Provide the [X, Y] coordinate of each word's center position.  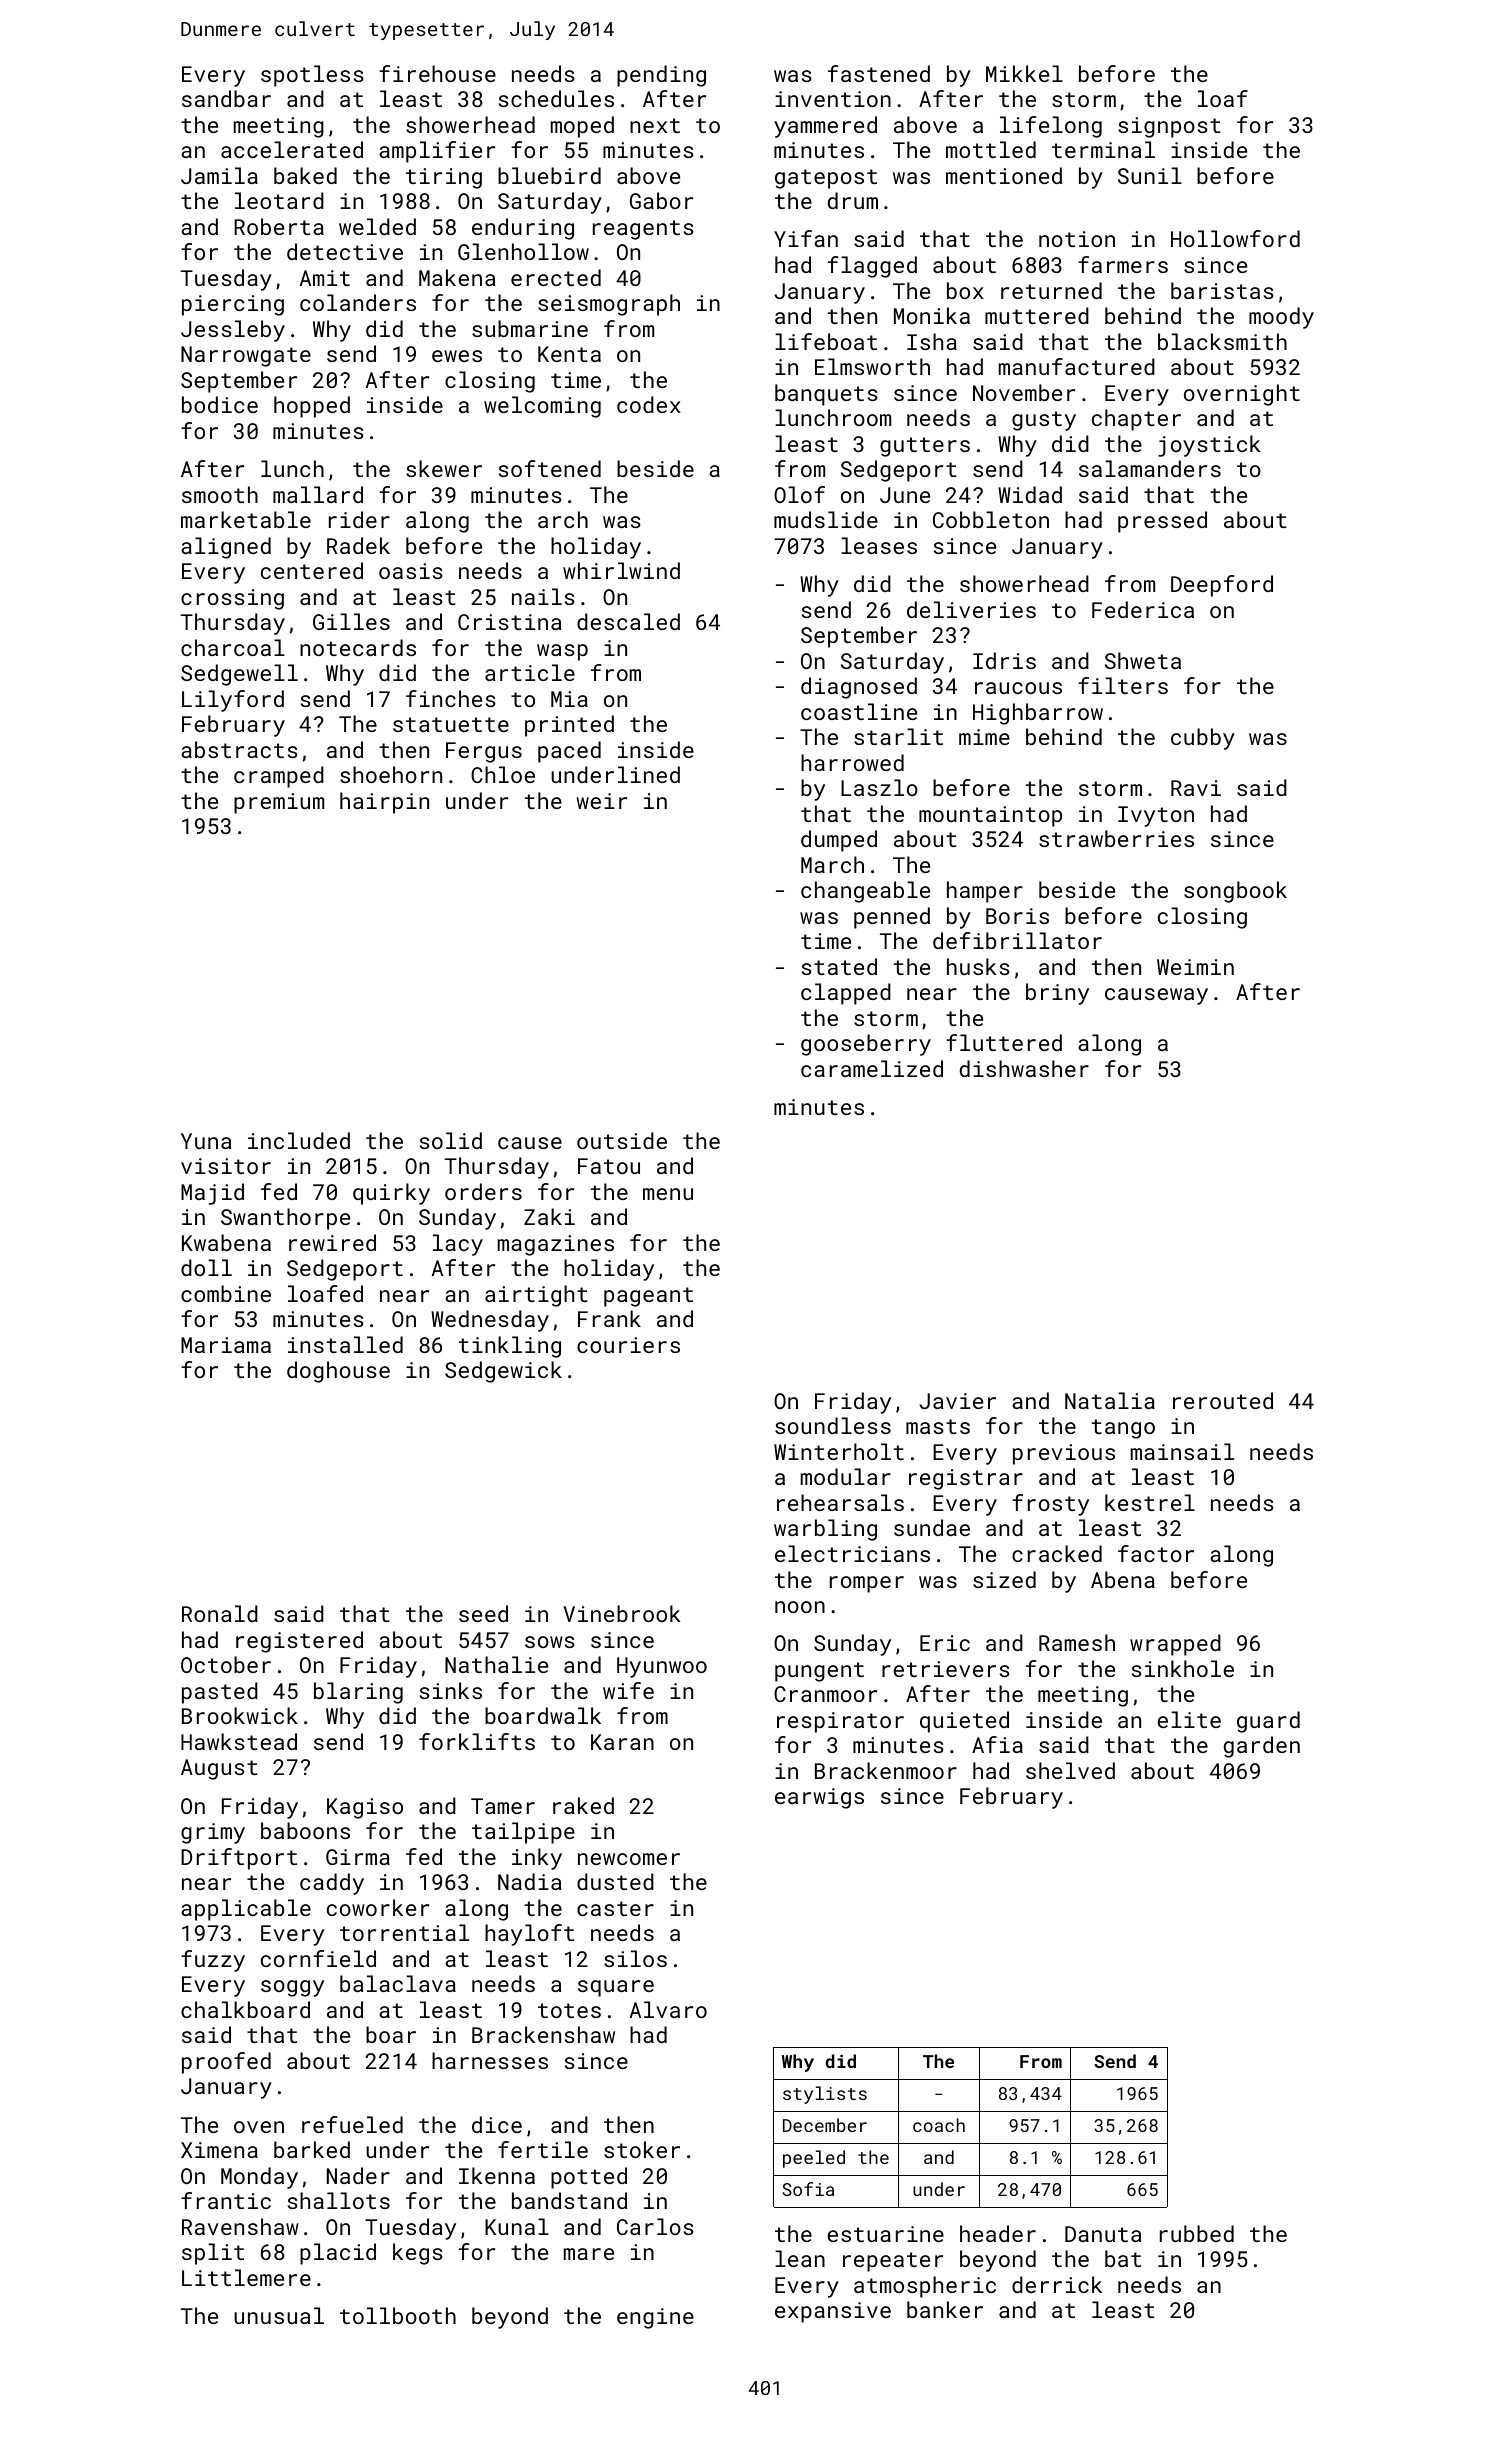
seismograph [609, 305]
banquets [826, 395]
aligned [226, 548]
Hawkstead [239, 1741]
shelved [1070, 1770]
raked [583, 1805]
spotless [312, 76]
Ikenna [497, 2175]
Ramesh [1077, 1642]
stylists [825, 2095]
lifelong [1051, 127]
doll [206, 1267]
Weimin [1195, 967]
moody [1281, 318]
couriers [628, 1345]
